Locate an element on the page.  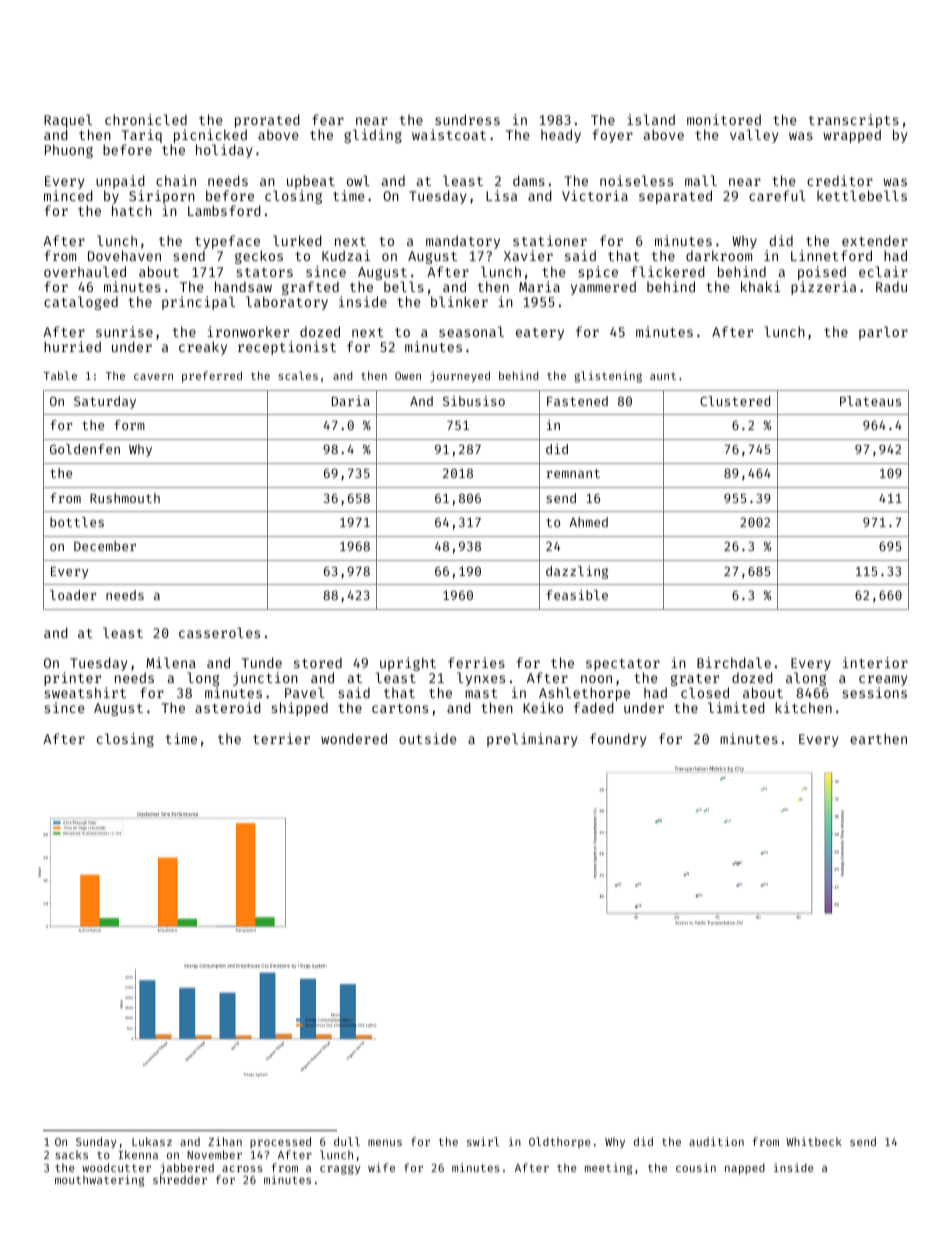
extender is located at coordinates (875, 240).
